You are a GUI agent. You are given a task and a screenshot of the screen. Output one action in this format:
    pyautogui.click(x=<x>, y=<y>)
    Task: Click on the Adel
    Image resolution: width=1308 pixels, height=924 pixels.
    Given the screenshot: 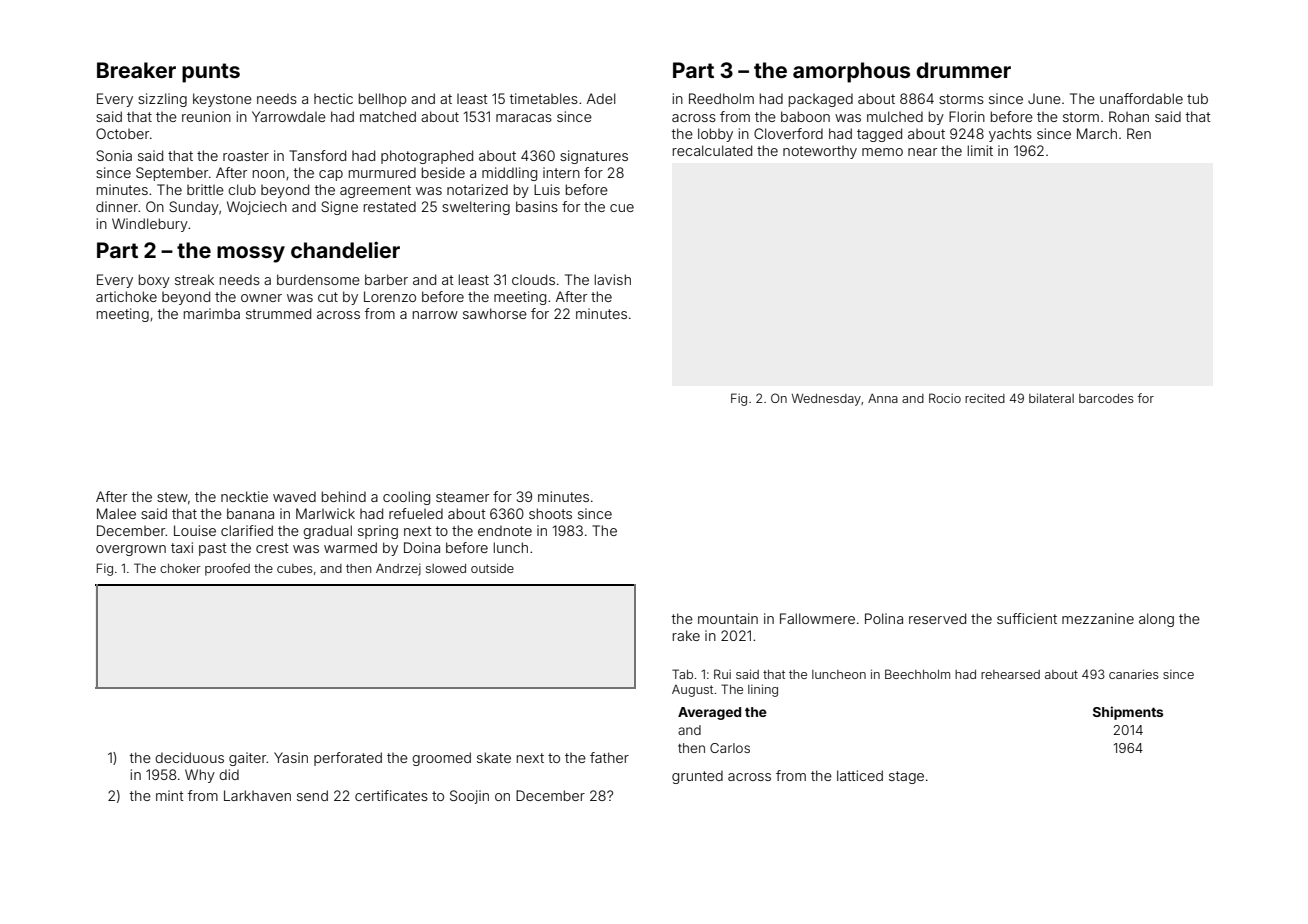 What is the action you would take?
    pyautogui.click(x=601, y=98)
